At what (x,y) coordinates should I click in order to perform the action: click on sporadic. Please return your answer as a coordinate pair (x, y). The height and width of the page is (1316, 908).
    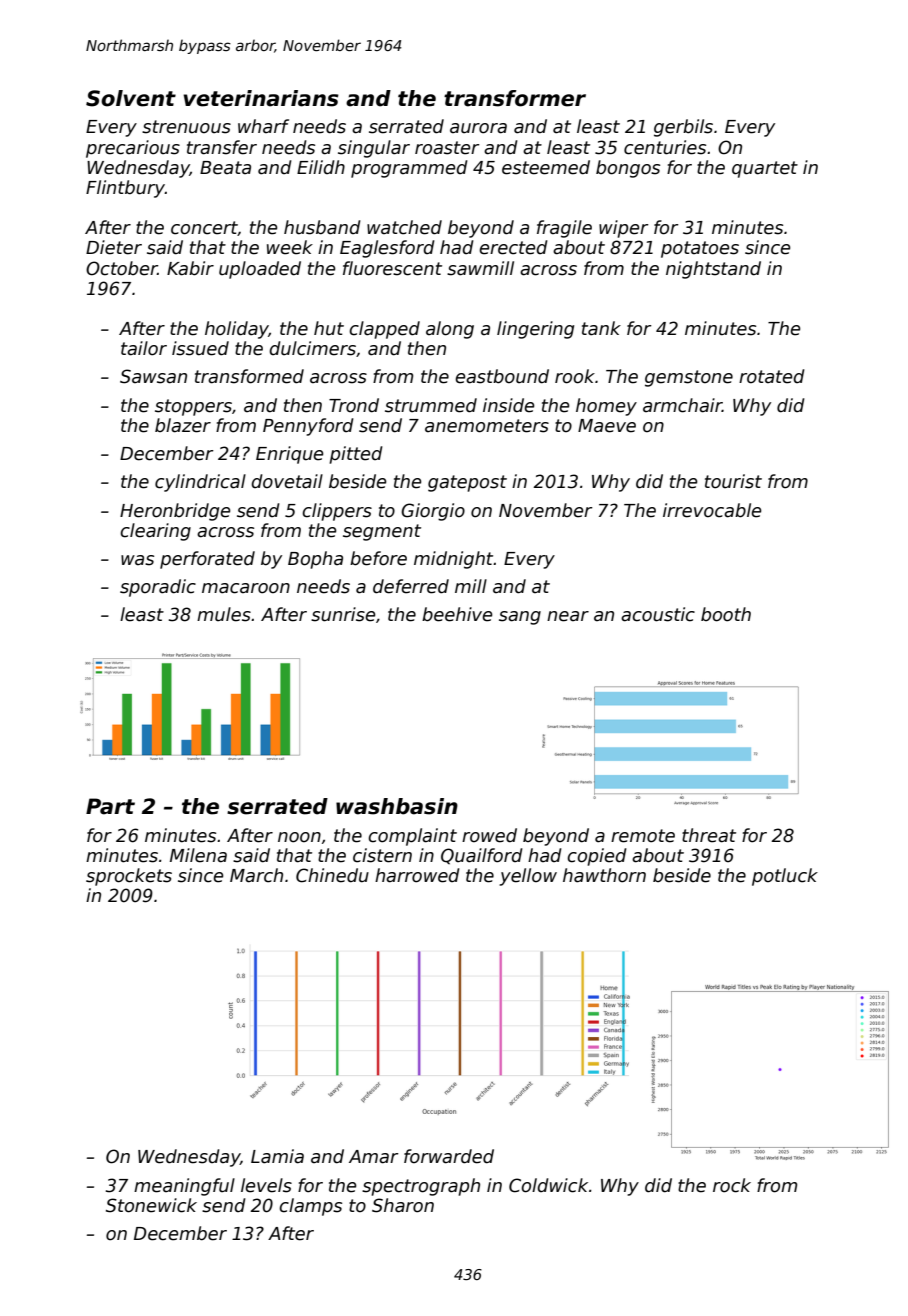
    Looking at the image, I should click on (158, 588).
